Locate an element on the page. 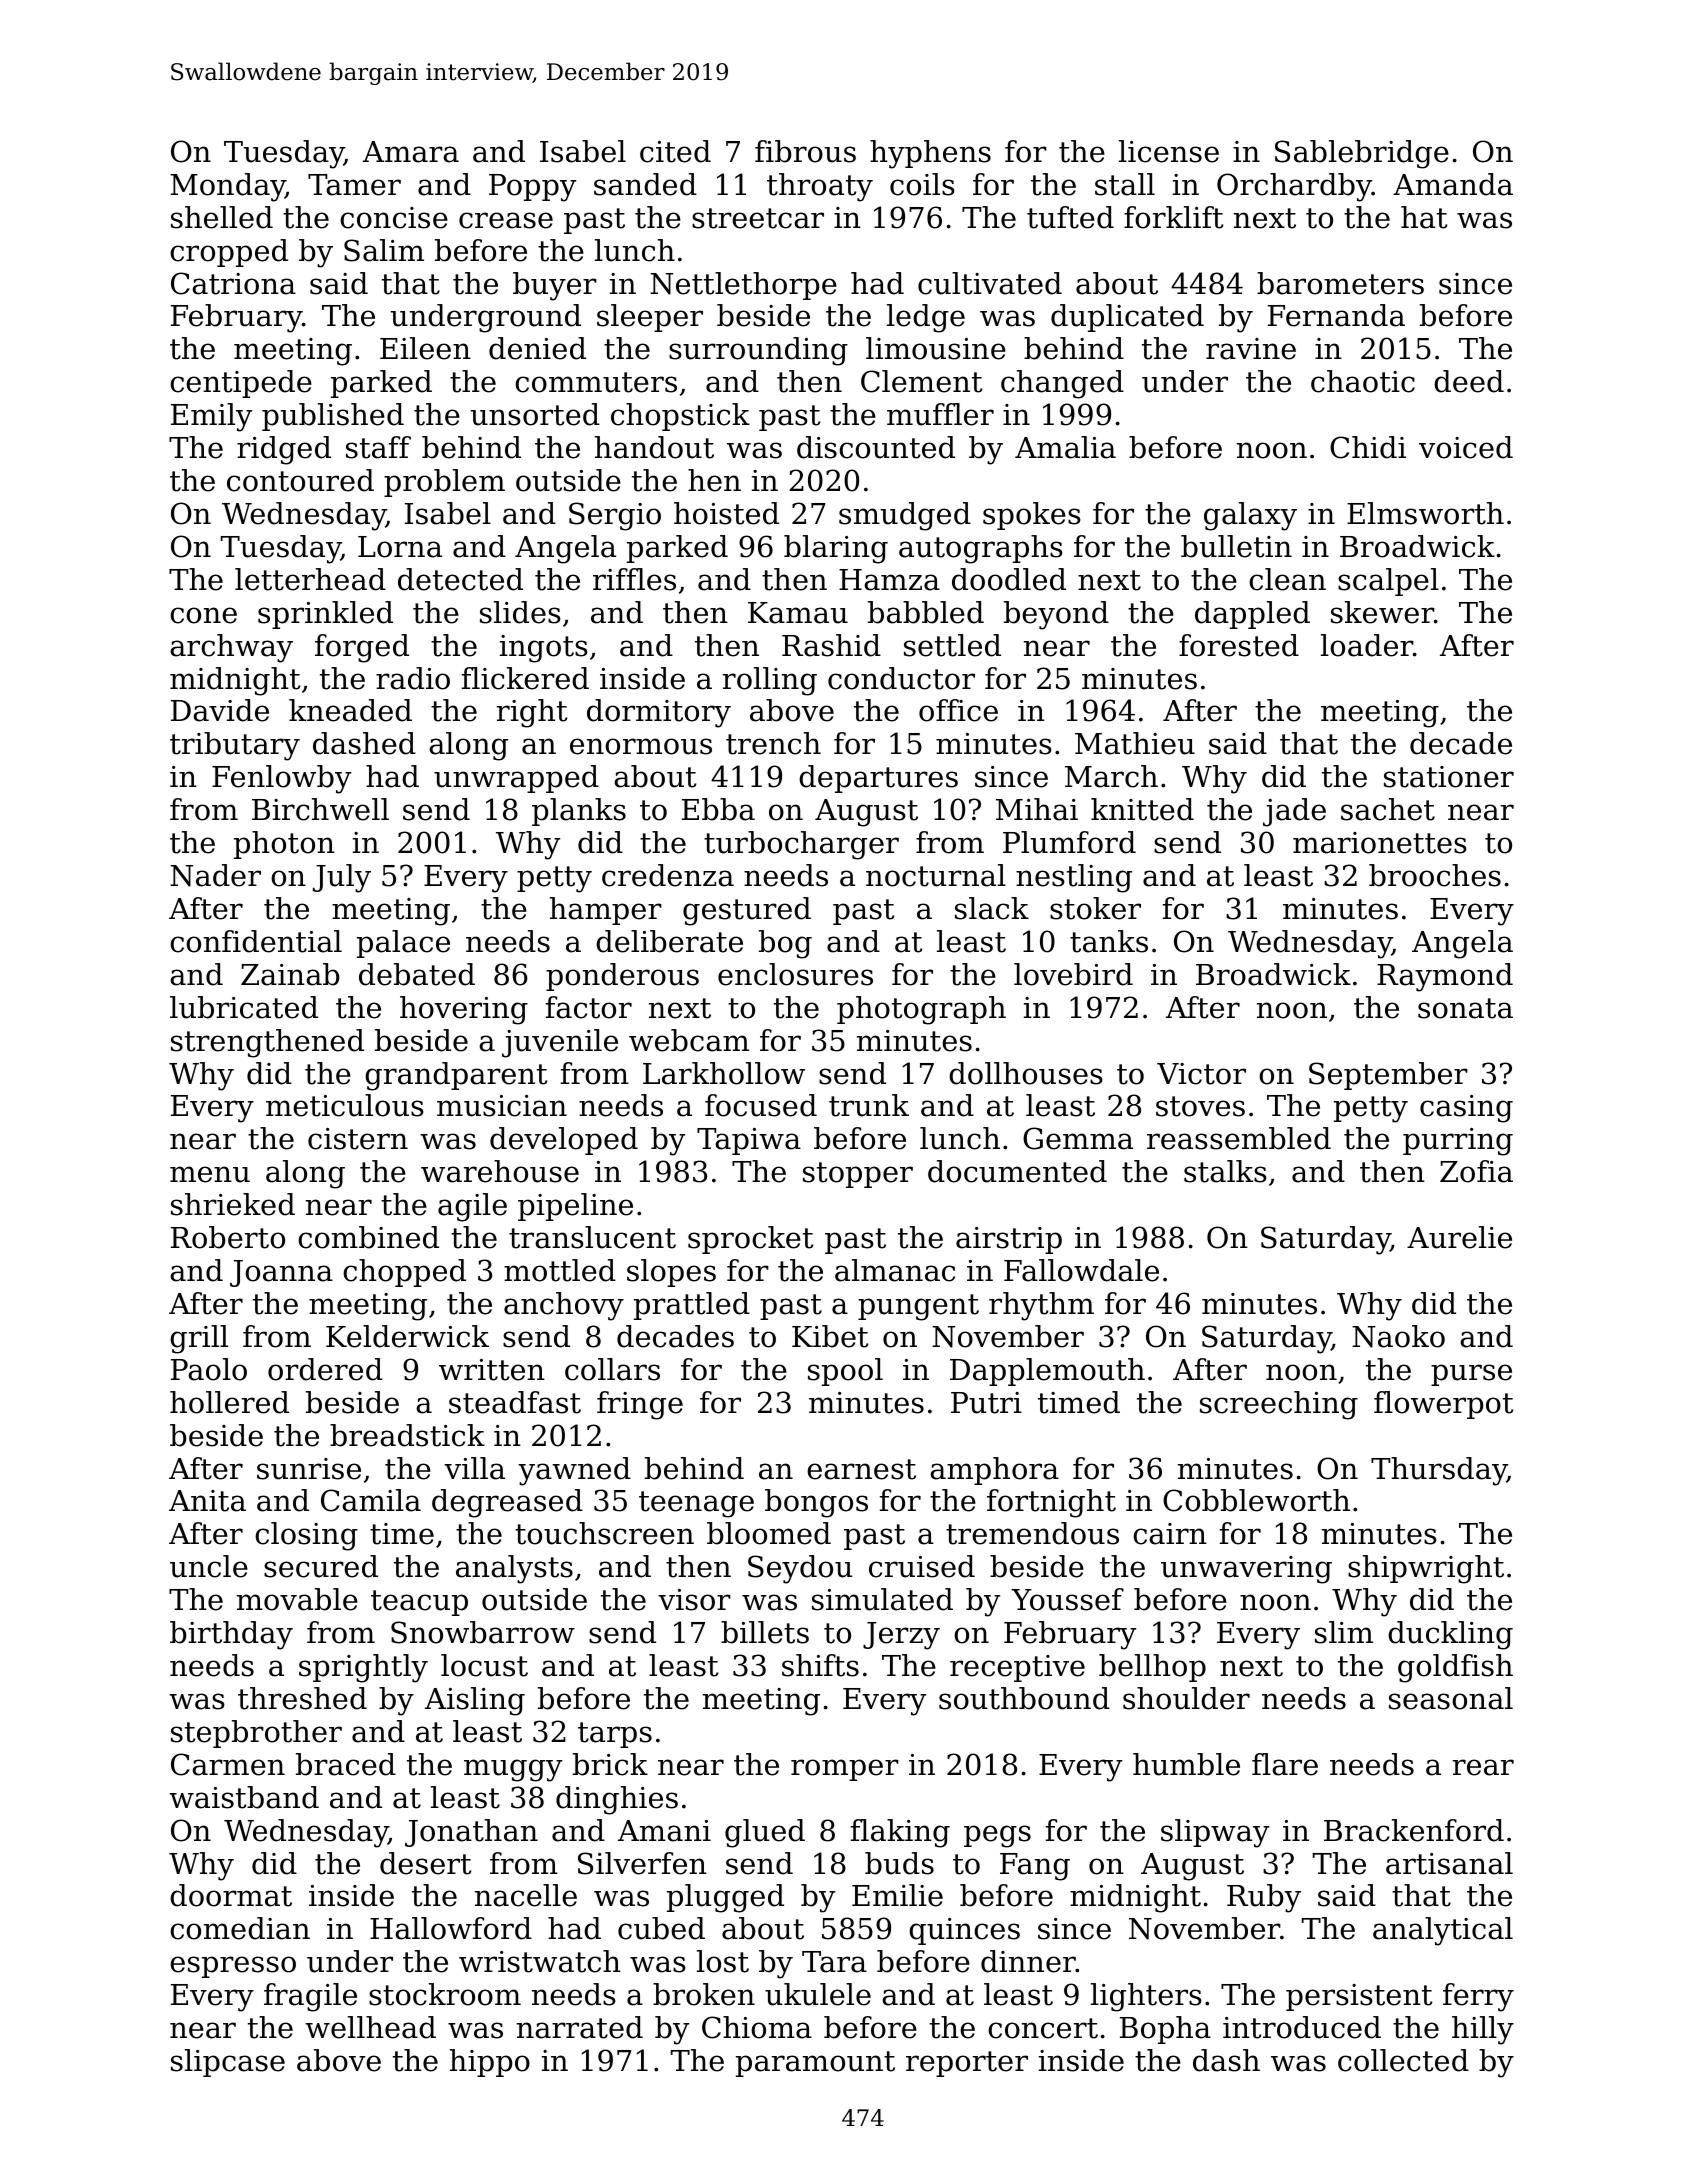 This page has width=1683, height=2178. tributary is located at coordinates (235, 746).
